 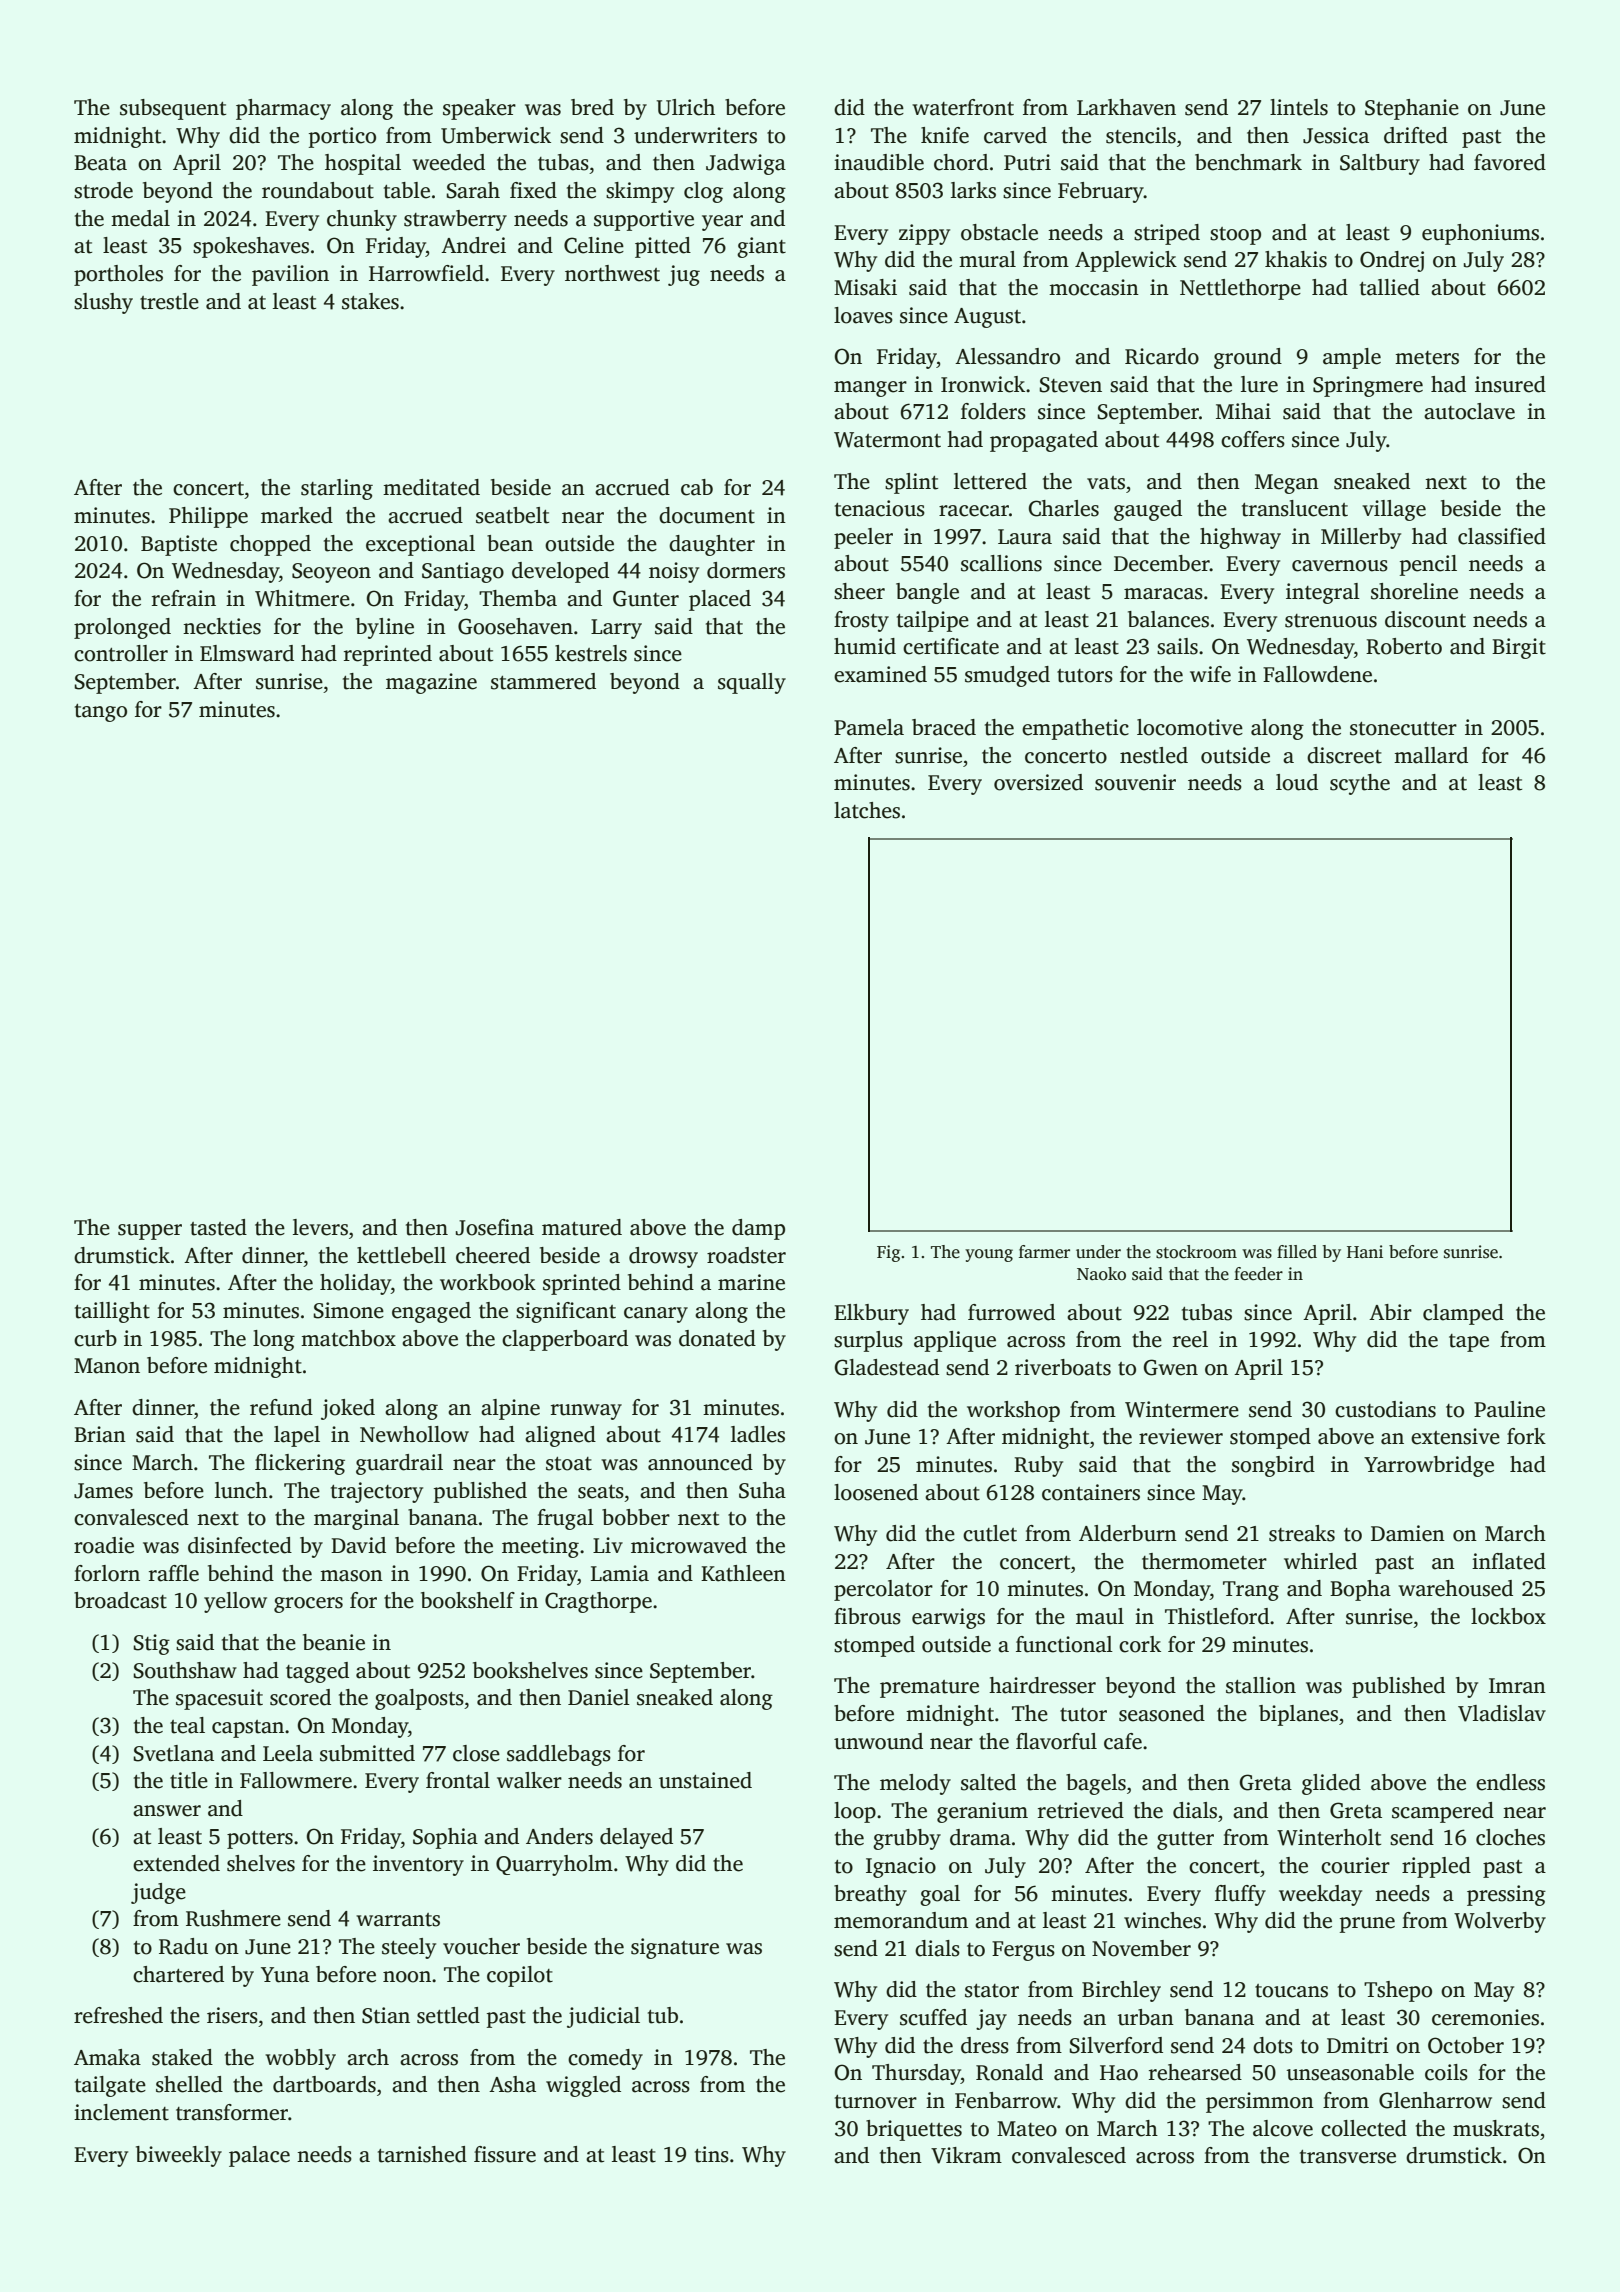 I want to click on tallied, so click(x=1390, y=287).
